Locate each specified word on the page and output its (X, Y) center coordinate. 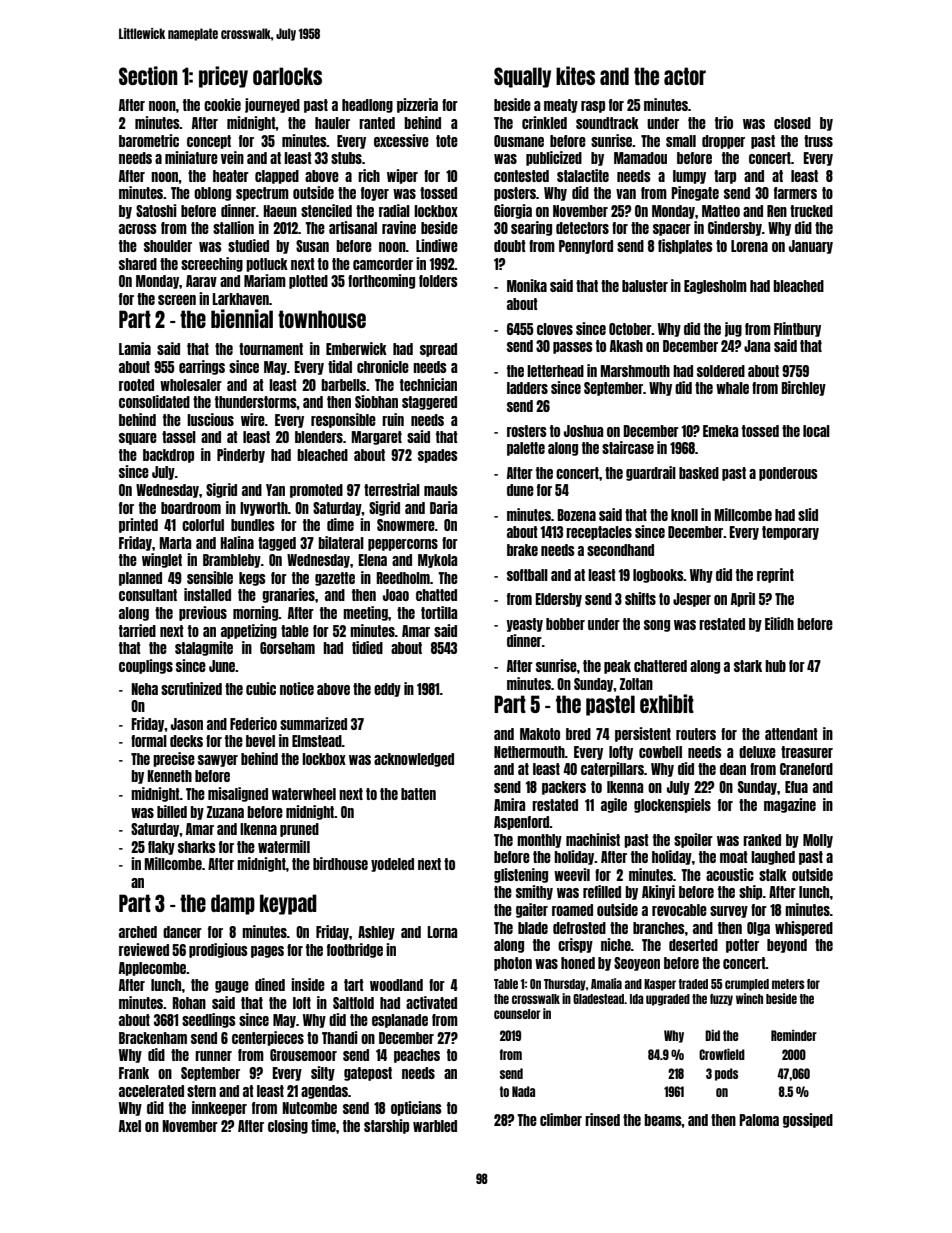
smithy (534, 892)
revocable (679, 910)
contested (521, 176)
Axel (130, 1126)
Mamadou (640, 158)
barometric (149, 140)
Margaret (376, 438)
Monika (527, 285)
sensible (210, 577)
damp (233, 904)
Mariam (265, 280)
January (811, 247)
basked (699, 473)
